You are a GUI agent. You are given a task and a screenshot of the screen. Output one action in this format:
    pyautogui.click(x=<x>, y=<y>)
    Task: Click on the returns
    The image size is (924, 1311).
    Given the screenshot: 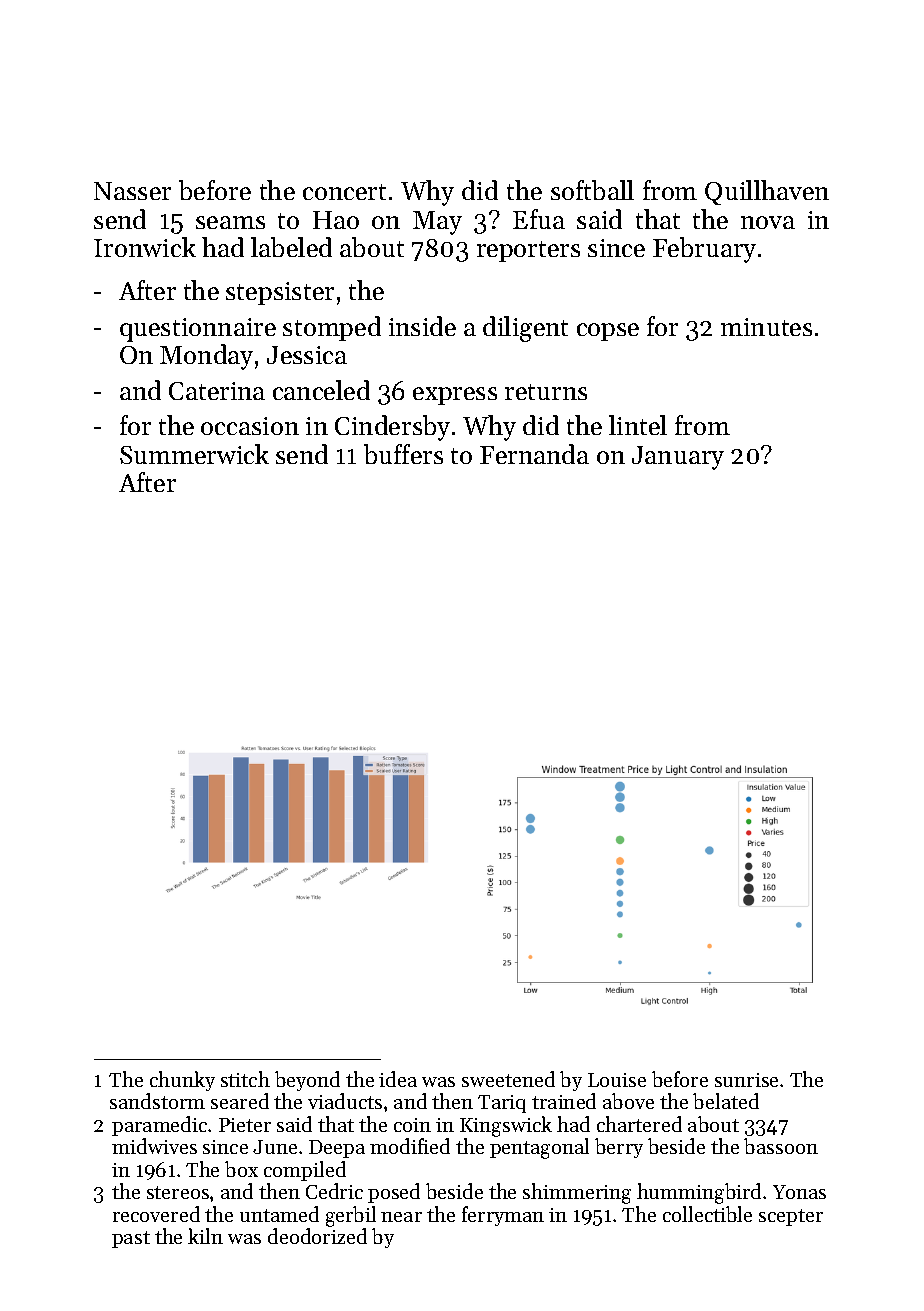 What is the action you would take?
    pyautogui.click(x=546, y=392)
